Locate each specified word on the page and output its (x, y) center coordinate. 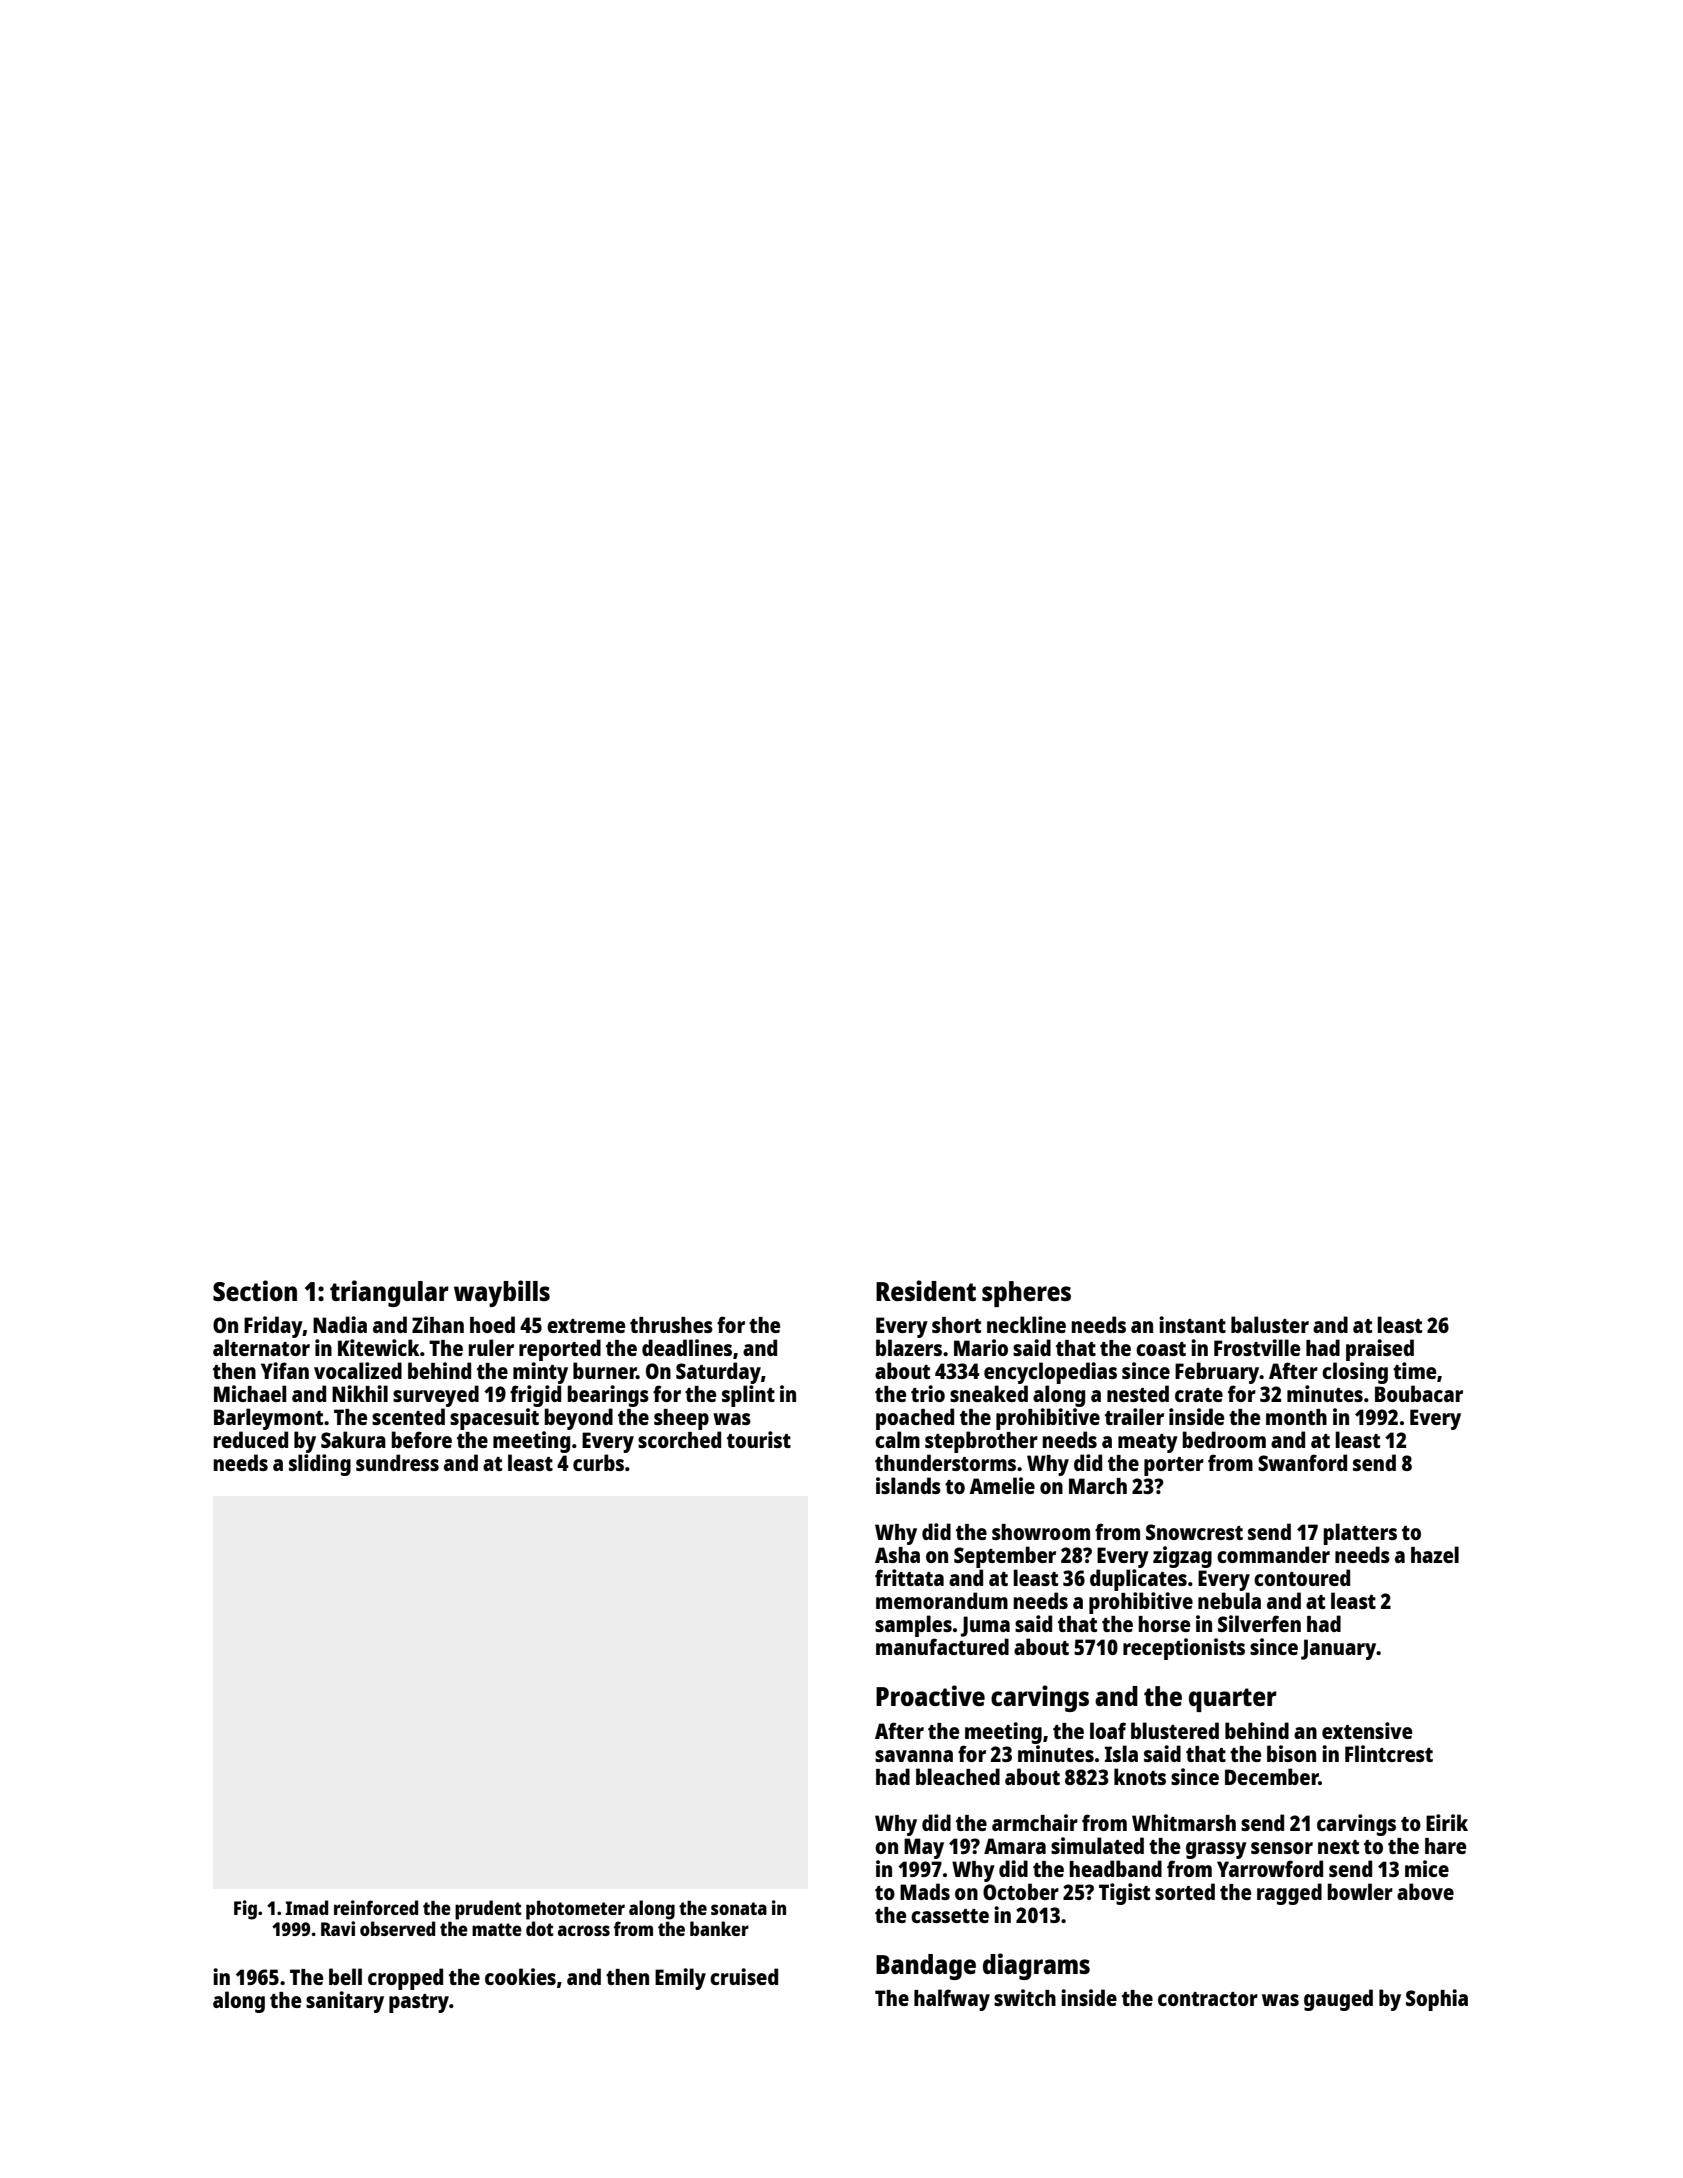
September (1005, 1557)
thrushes (671, 1325)
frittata (909, 1577)
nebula (1229, 1600)
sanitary (345, 2002)
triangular (389, 1293)
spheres (1026, 1294)
